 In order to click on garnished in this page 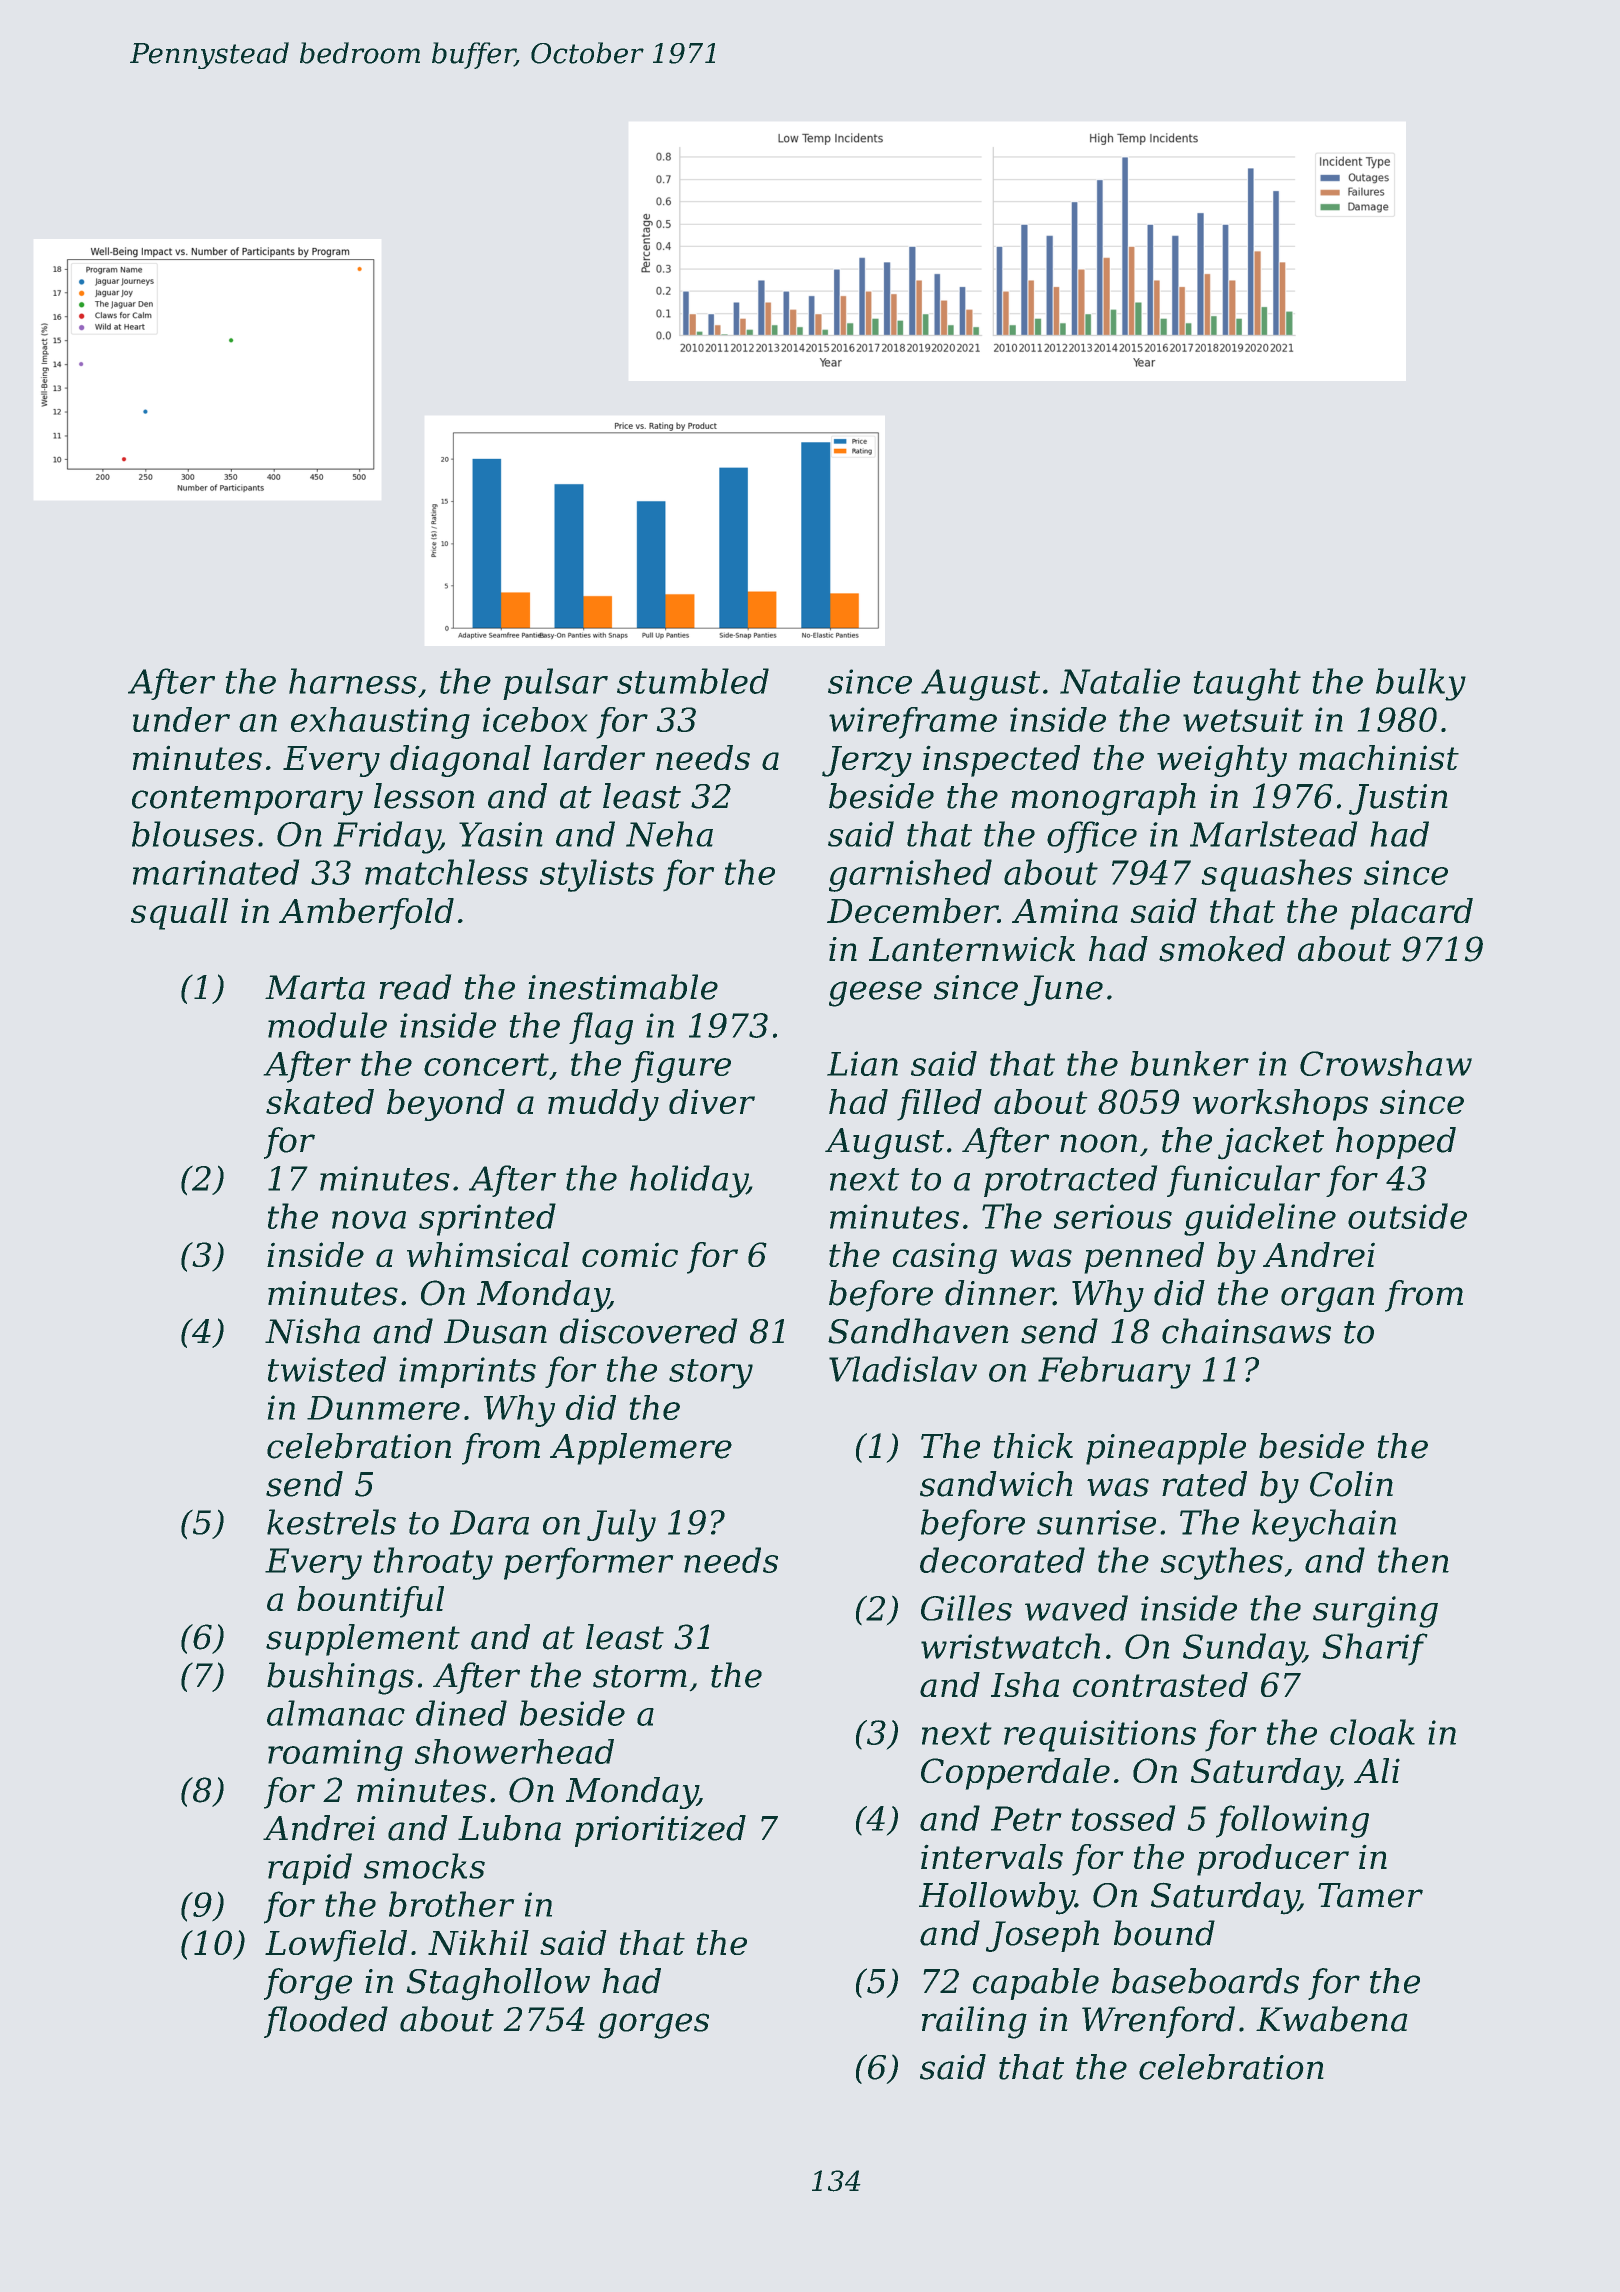, I will do `click(910, 875)`.
